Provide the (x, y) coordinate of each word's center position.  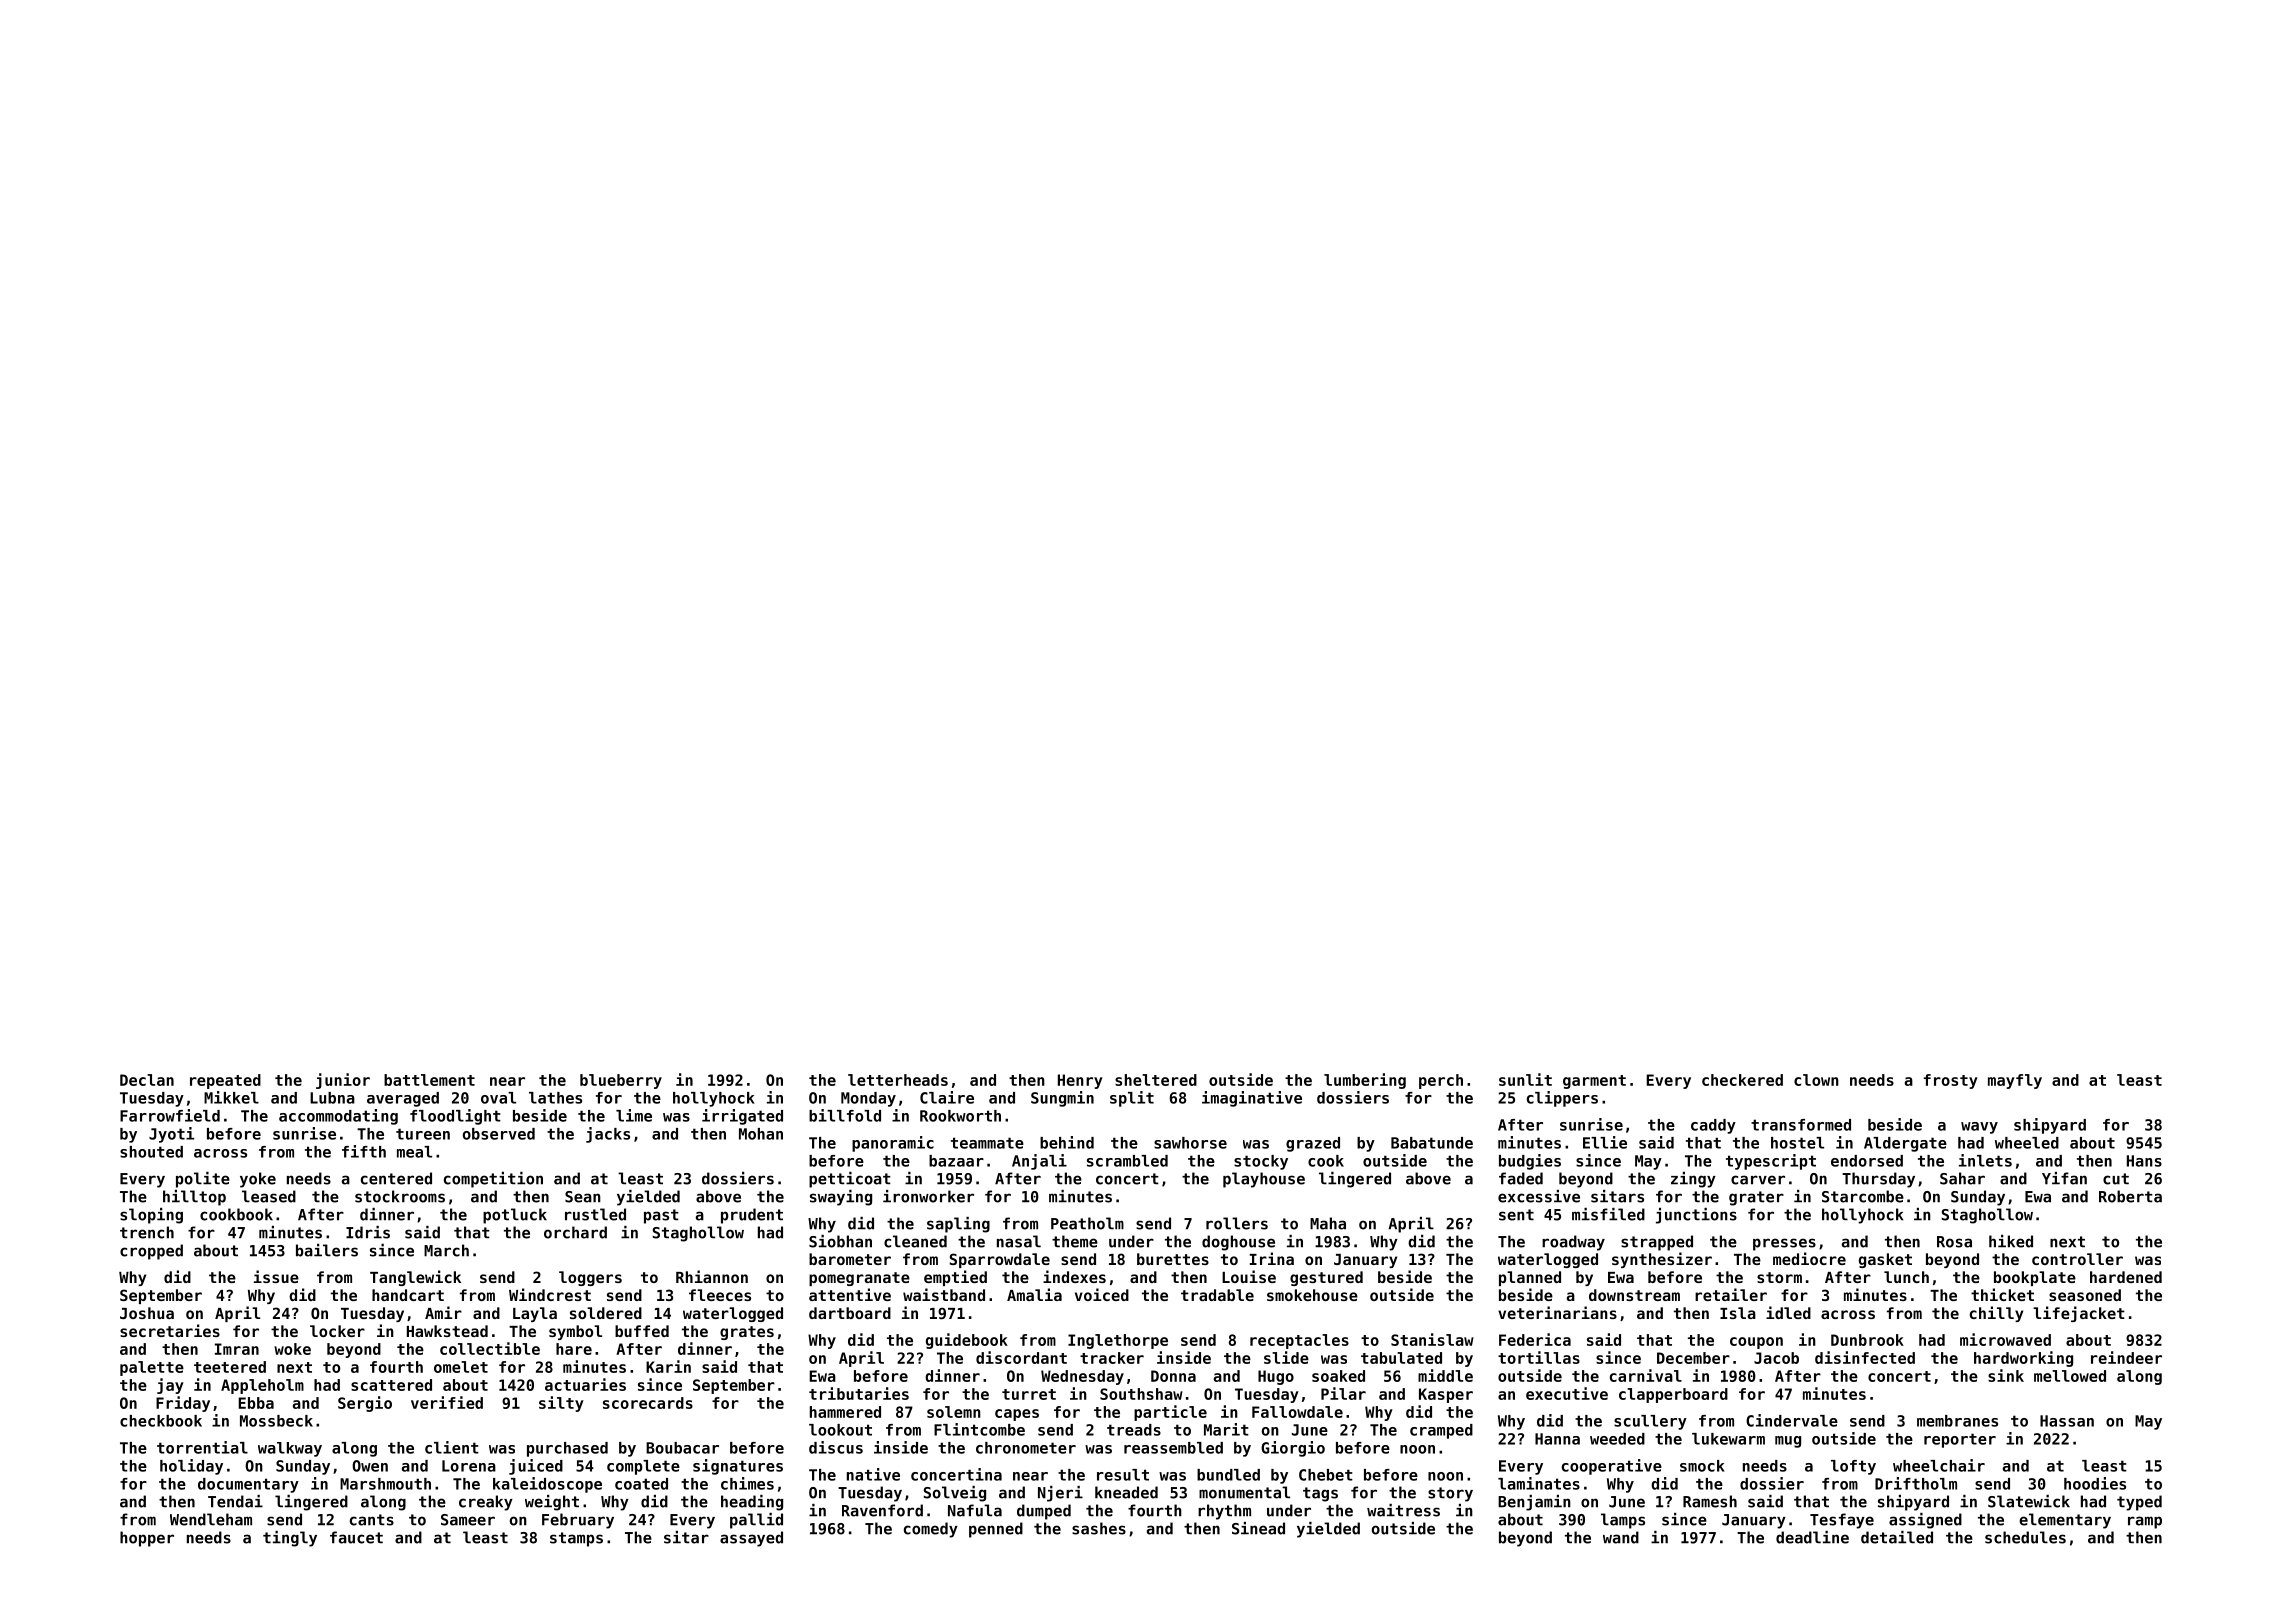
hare (574, 1349)
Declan (147, 1080)
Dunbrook (1867, 1340)
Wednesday (1082, 1377)
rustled (595, 1214)
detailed (1897, 1537)
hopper (147, 1539)
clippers (1562, 1099)
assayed (751, 1539)
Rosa (1954, 1242)
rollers (1237, 1223)
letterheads (898, 1080)
